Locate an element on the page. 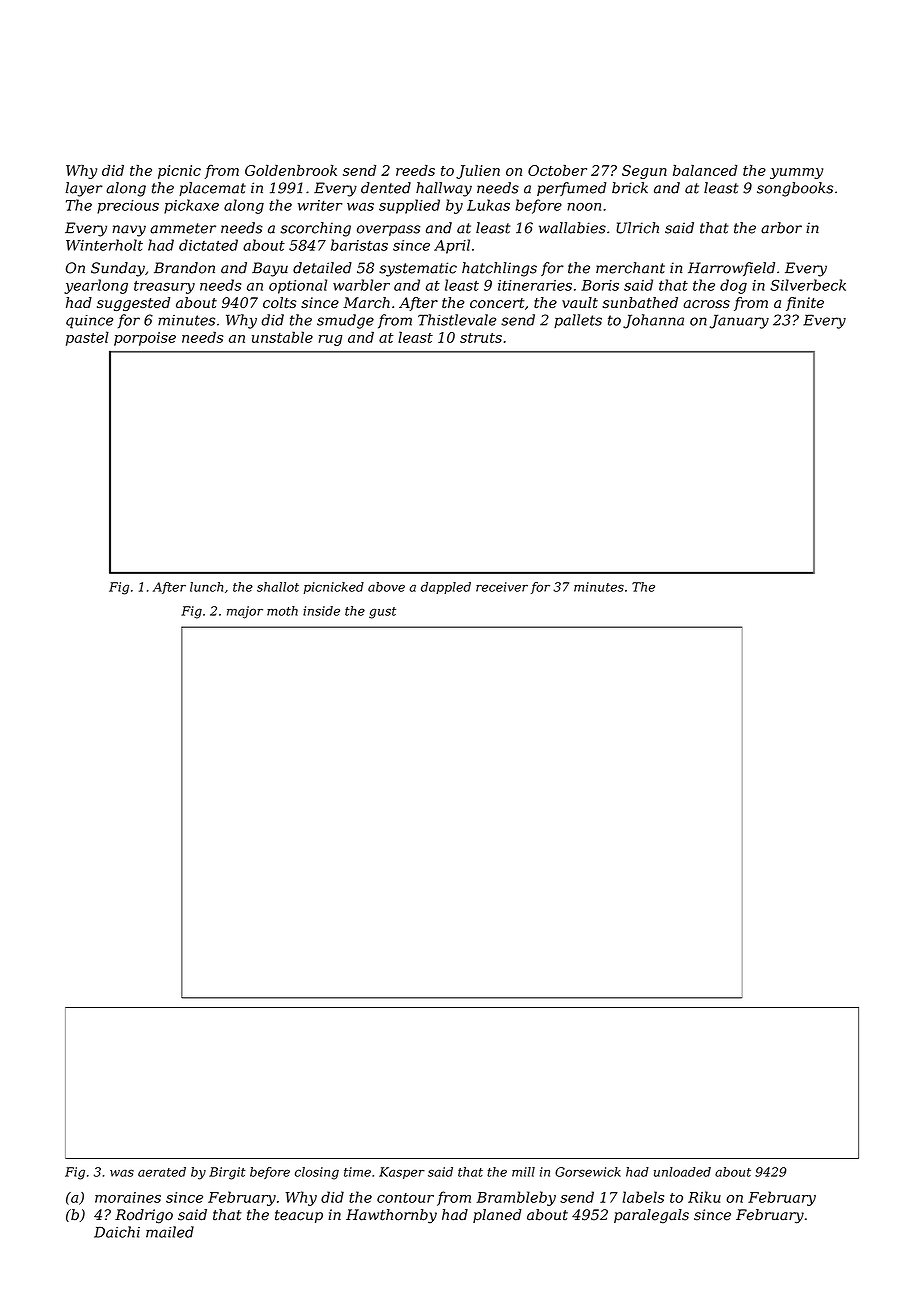 This image has width=924, height=1314. planed is located at coordinates (497, 1216).
